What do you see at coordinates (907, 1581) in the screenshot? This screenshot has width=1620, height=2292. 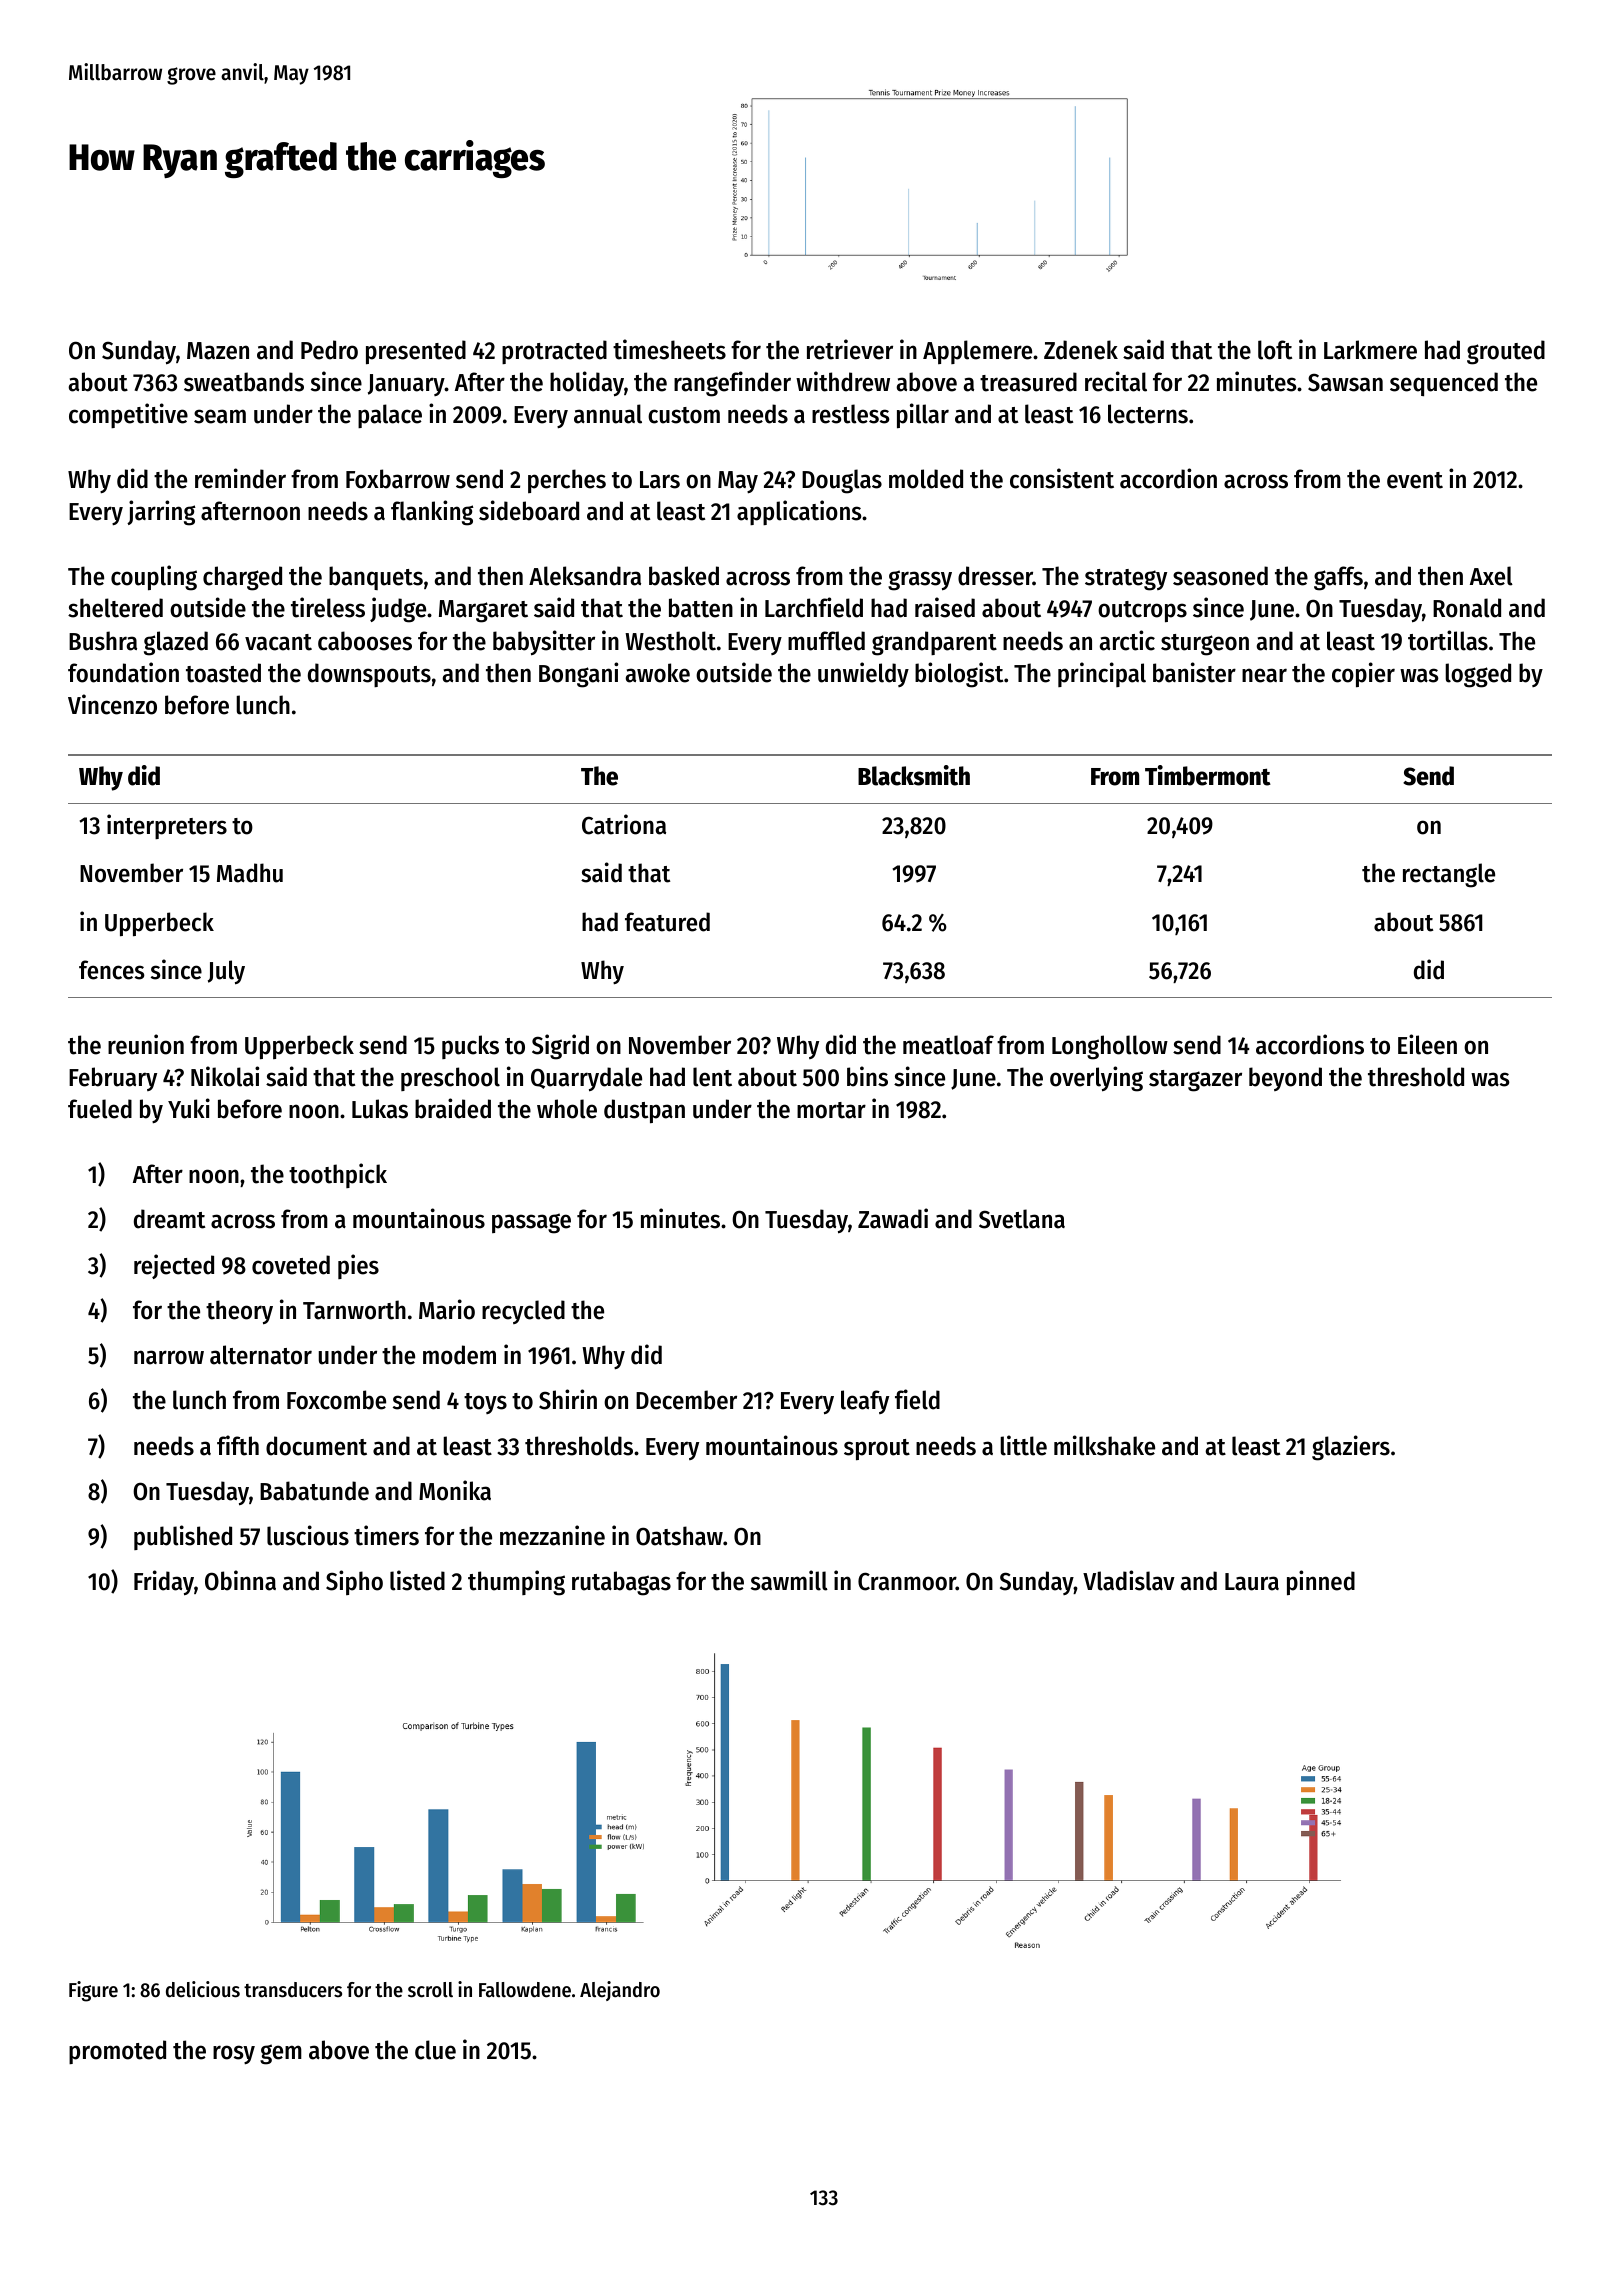 I see `Cranmoor` at bounding box center [907, 1581].
